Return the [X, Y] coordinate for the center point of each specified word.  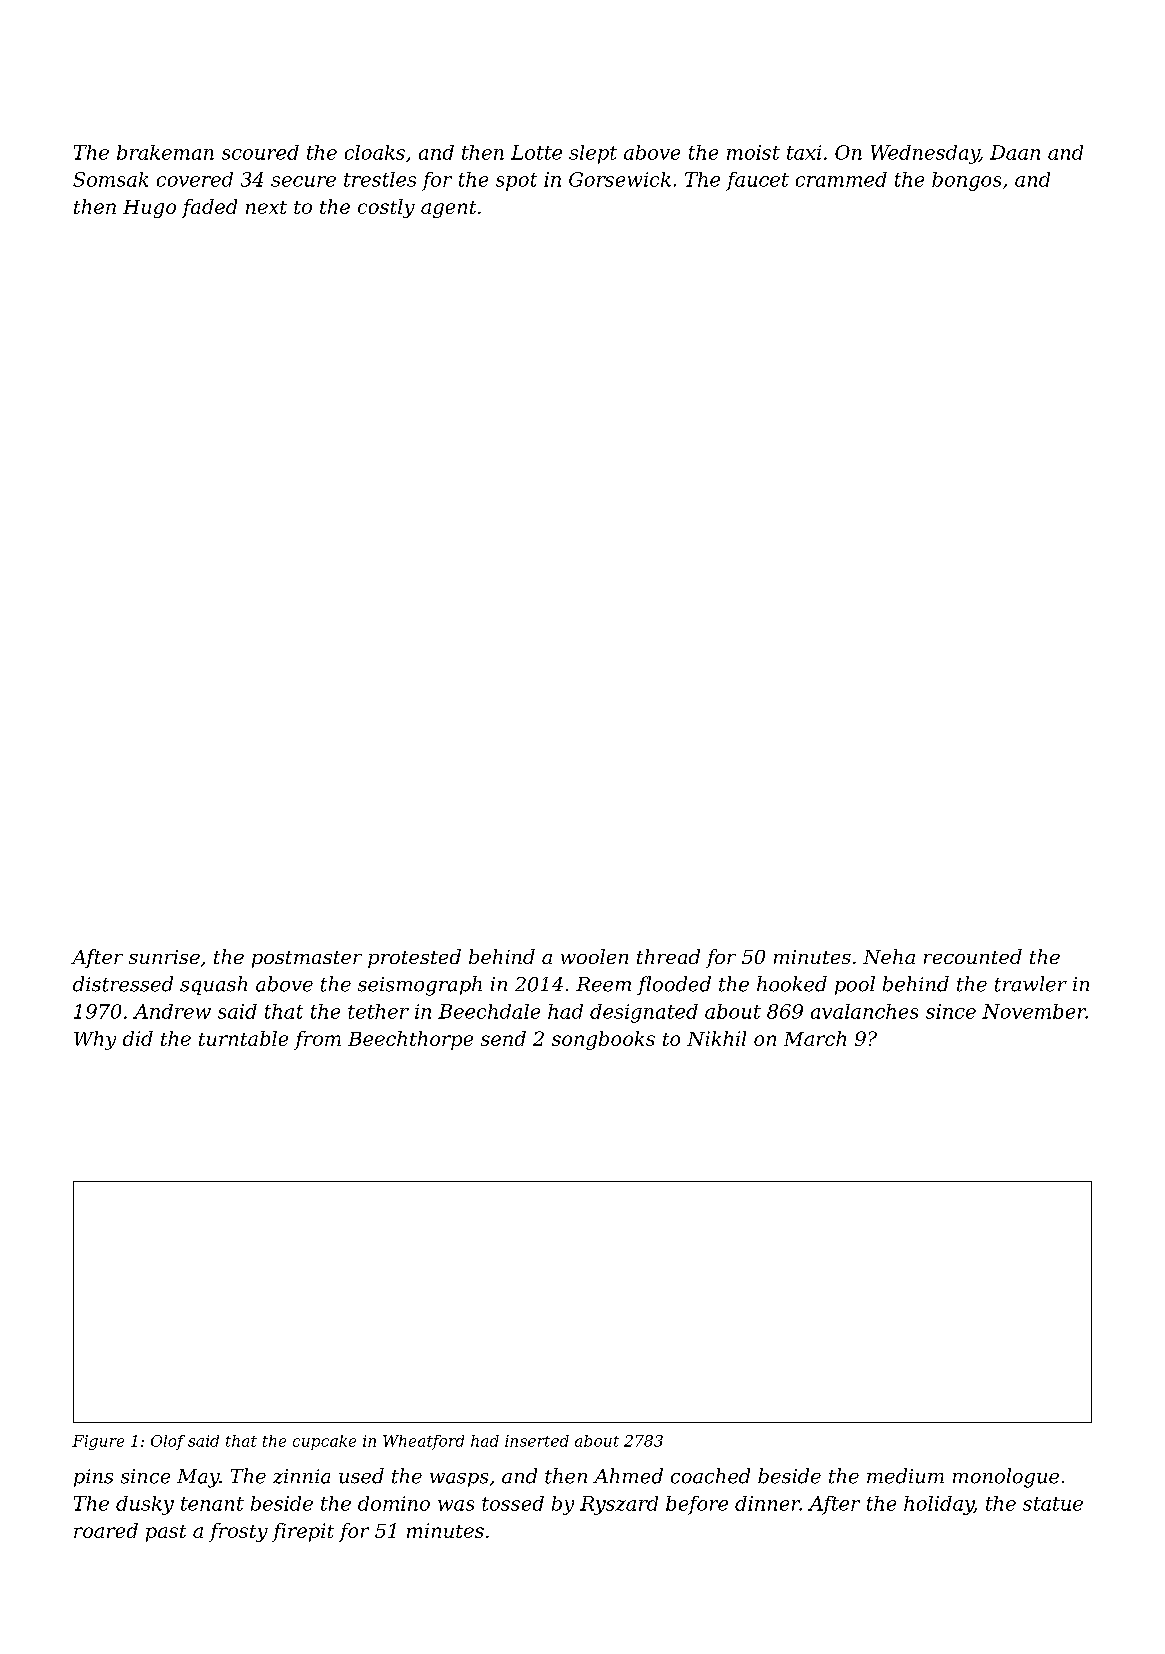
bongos [966, 181]
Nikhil [716, 1038]
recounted [973, 956]
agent [448, 209]
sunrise [164, 957]
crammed [841, 179]
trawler [1031, 984]
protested [414, 958]
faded [209, 208]
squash [213, 985]
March [815, 1038]
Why [95, 1040]
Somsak [110, 179]
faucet [757, 181]
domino [394, 1503]
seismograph [420, 986]
